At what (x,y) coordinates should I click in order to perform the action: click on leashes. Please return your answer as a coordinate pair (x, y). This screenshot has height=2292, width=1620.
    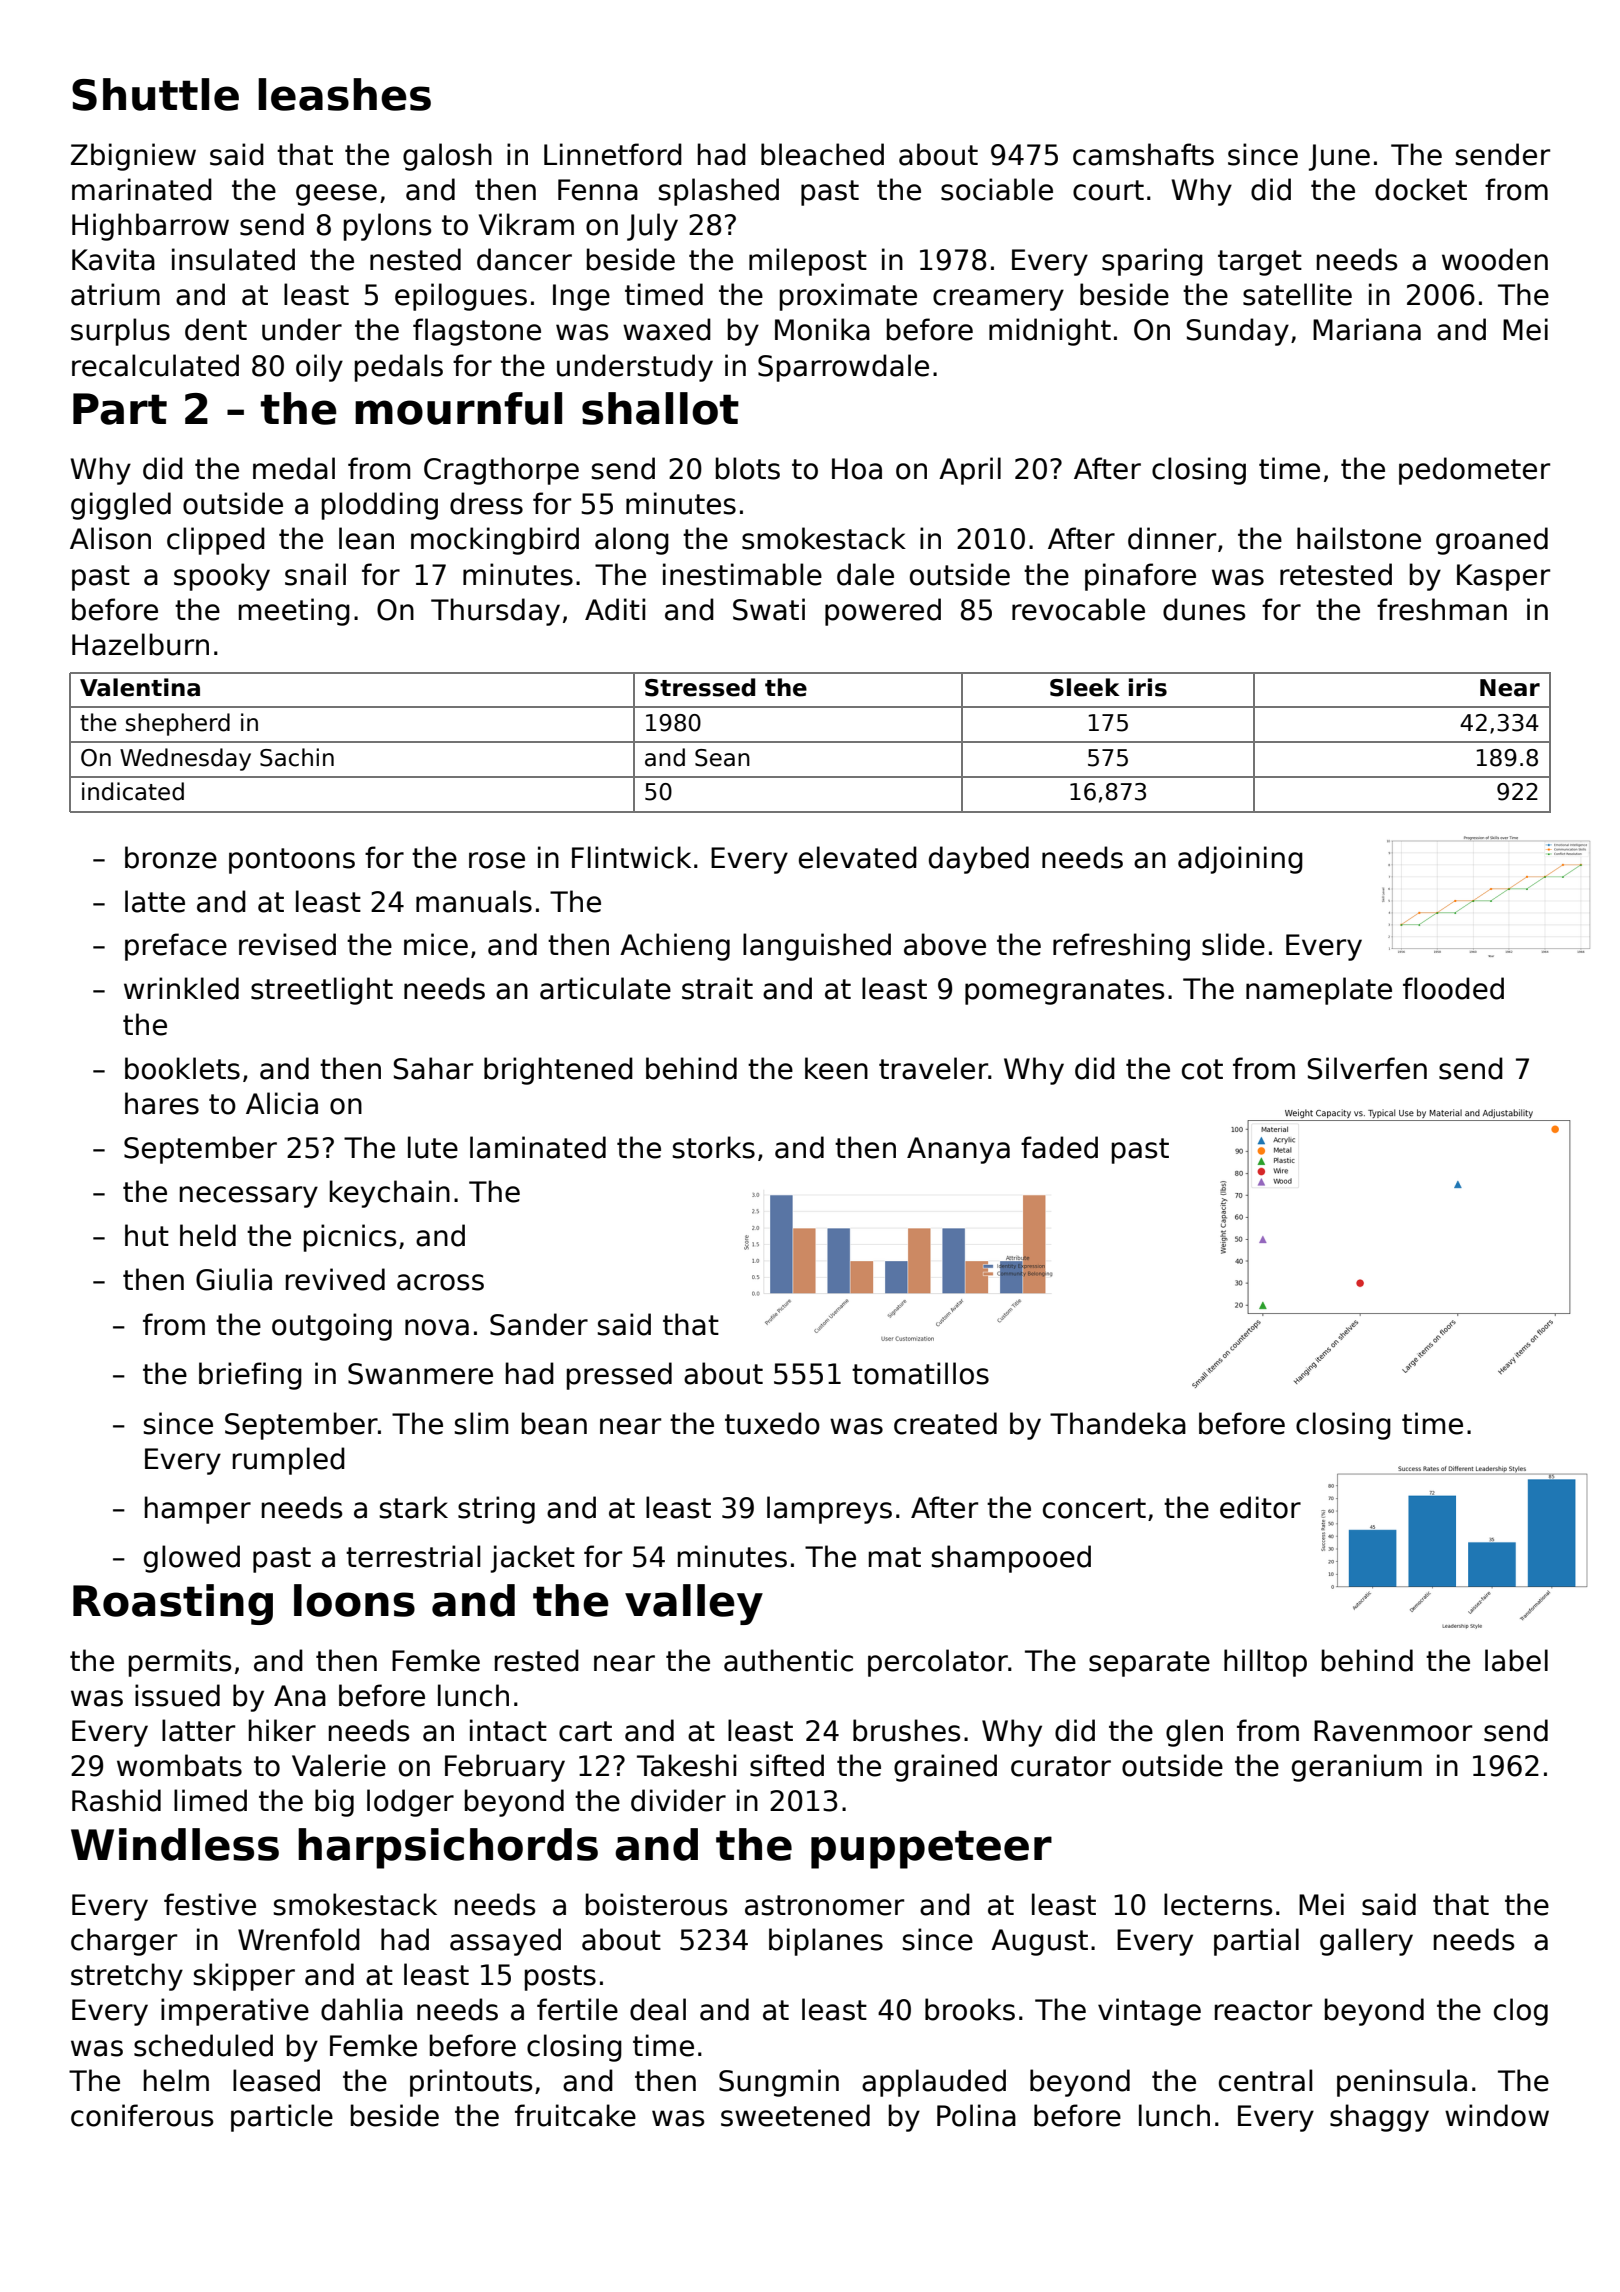
    Looking at the image, I should click on (344, 94).
